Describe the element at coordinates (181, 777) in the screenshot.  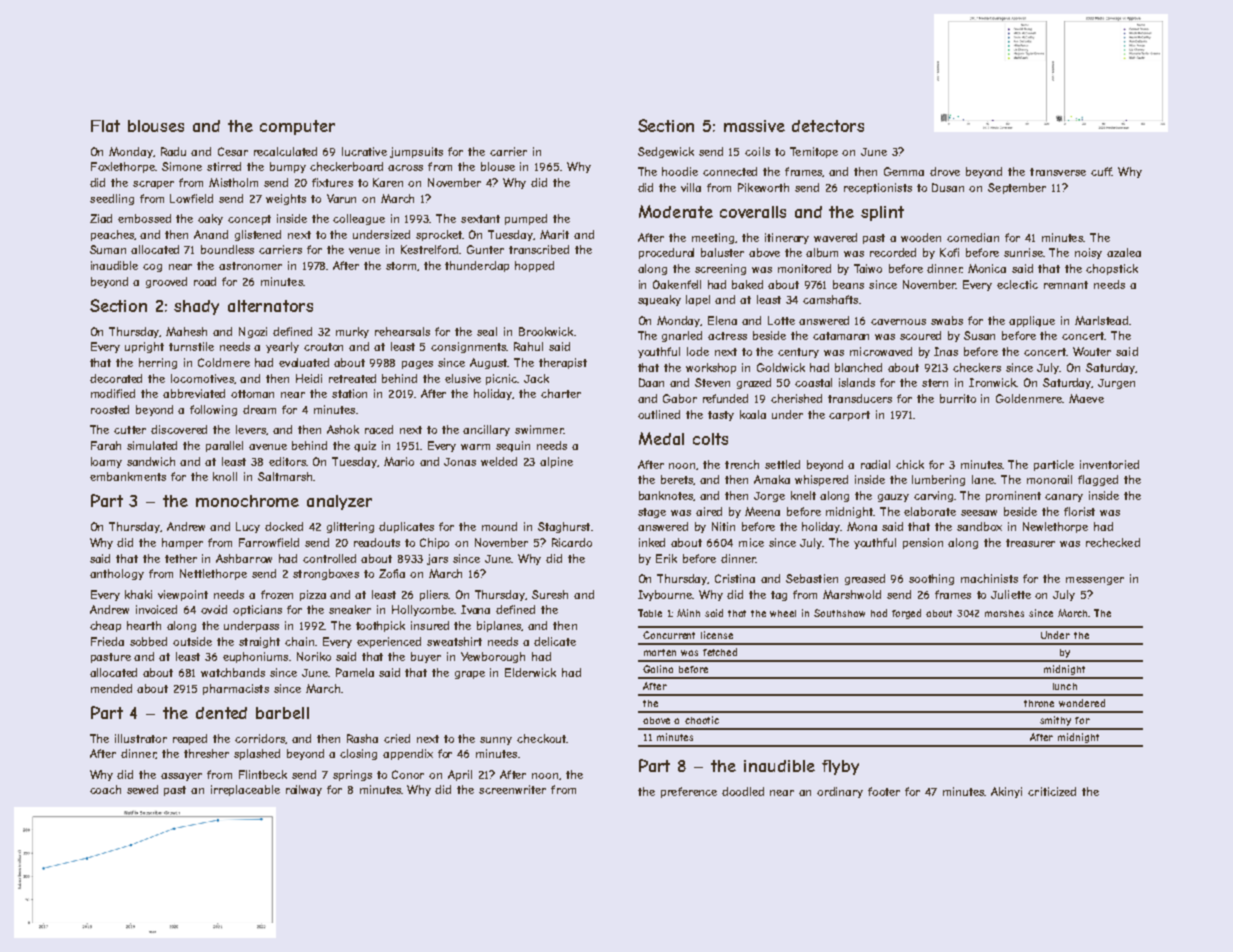
I see `assayer` at that location.
